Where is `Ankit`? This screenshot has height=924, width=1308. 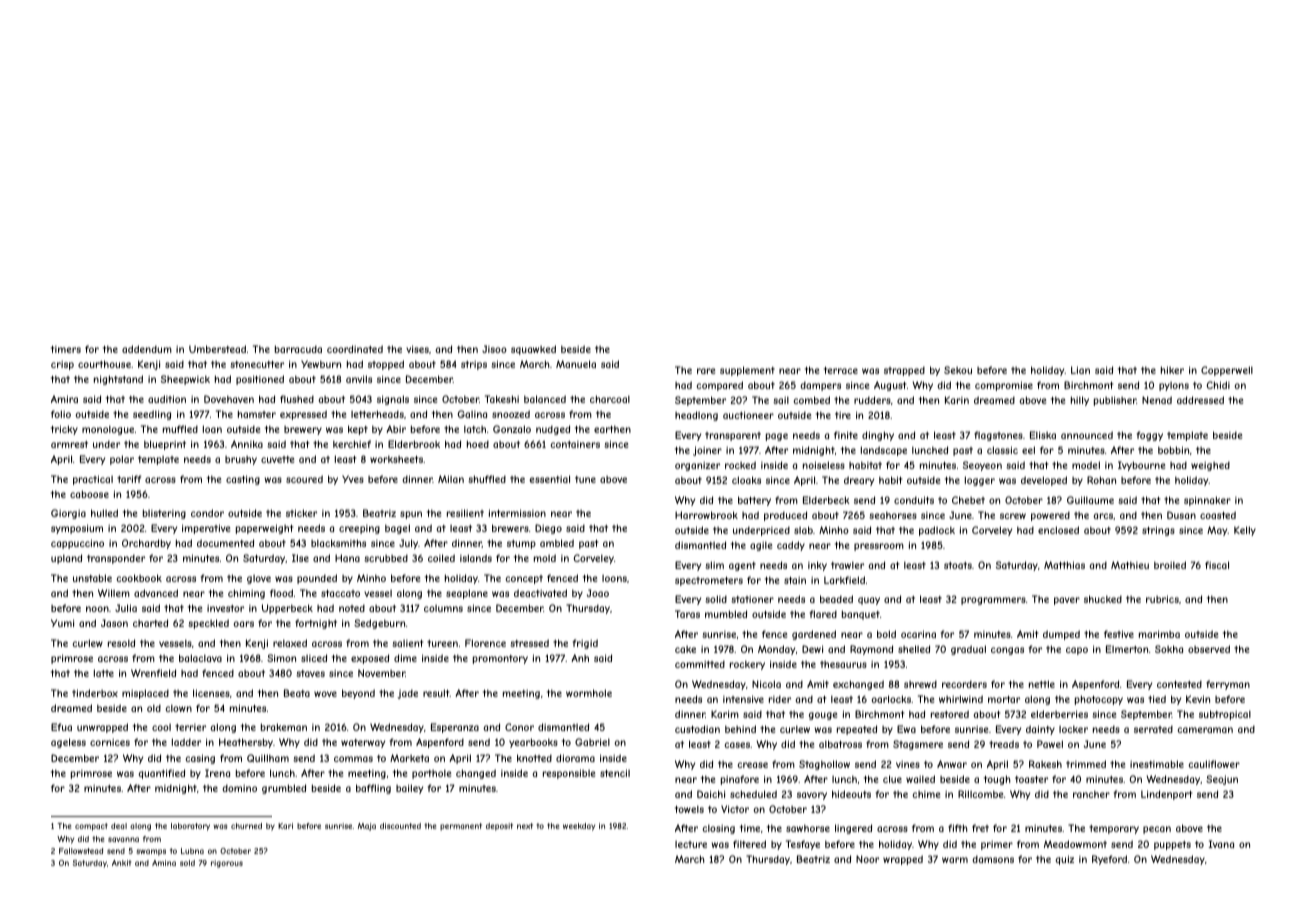
Ankit is located at coordinates (121, 863).
